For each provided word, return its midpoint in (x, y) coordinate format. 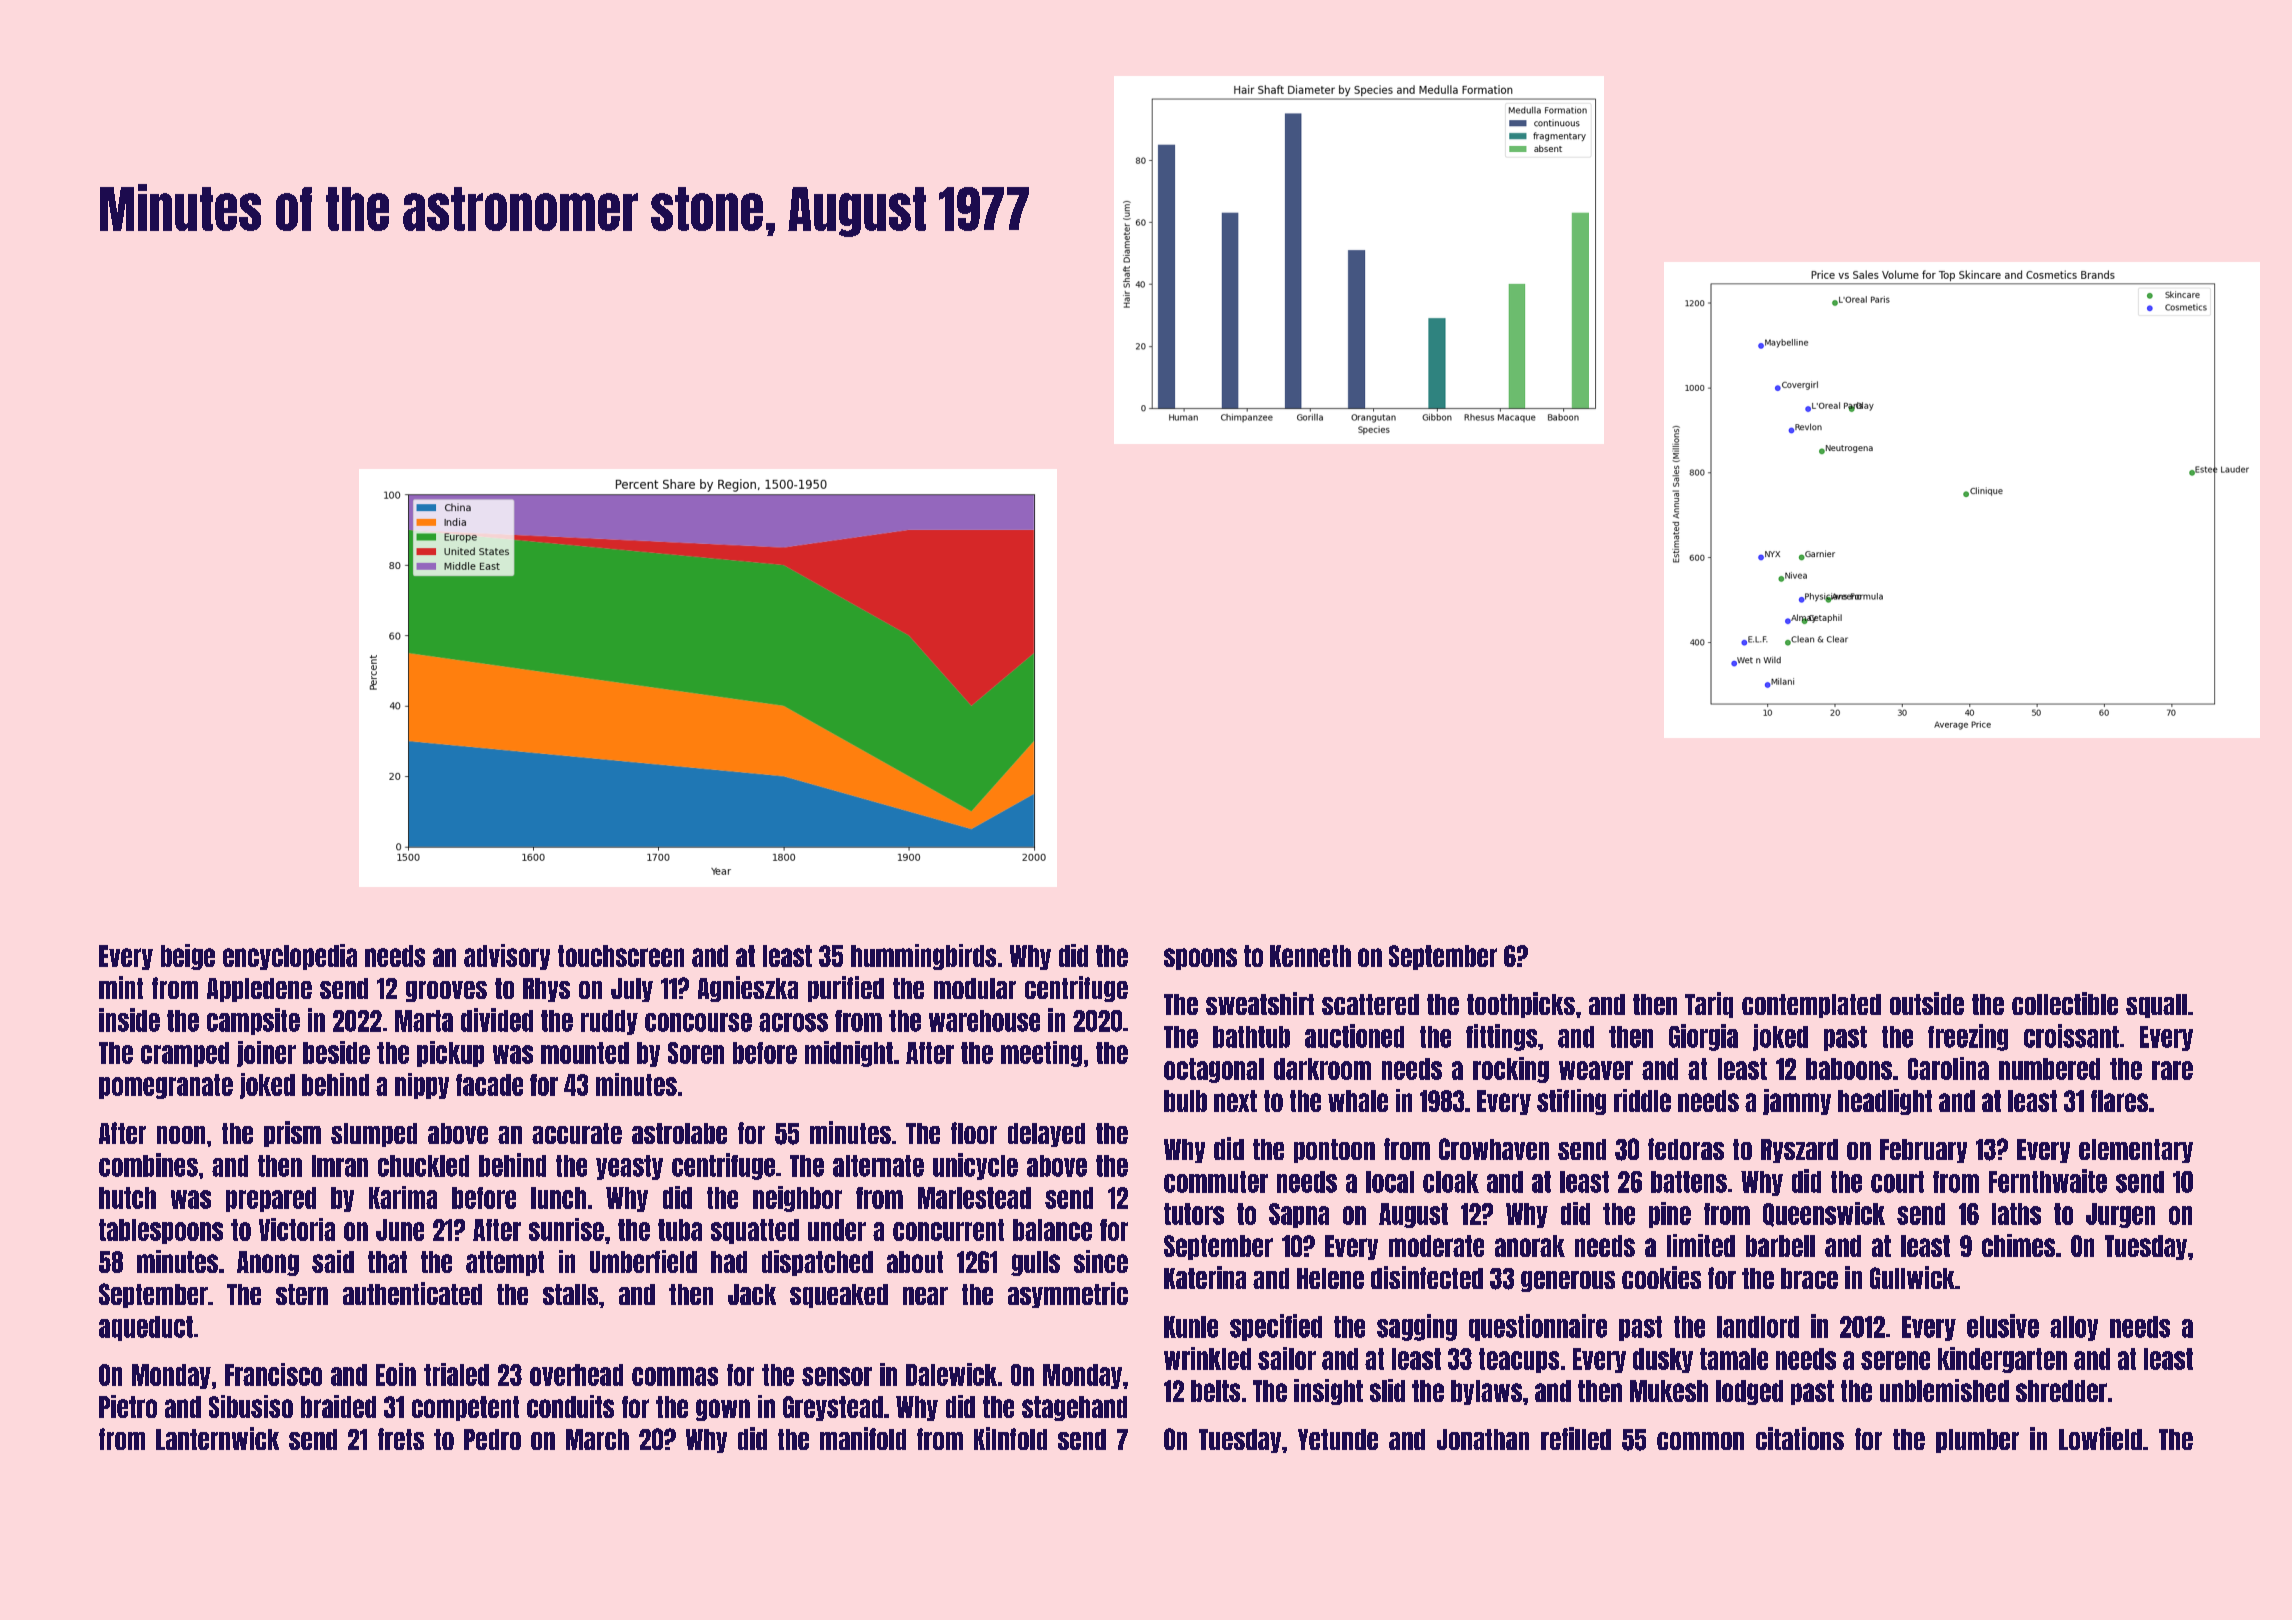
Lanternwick (217, 1438)
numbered (2049, 1069)
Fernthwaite (2048, 1181)
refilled (1576, 1438)
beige (188, 957)
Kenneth (1310, 956)
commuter (1216, 1182)
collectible (2065, 1003)
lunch (558, 1198)
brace (1809, 1278)
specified (1276, 1327)
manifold (863, 1438)
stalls (570, 1294)
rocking (1511, 1070)
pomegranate (166, 1086)
